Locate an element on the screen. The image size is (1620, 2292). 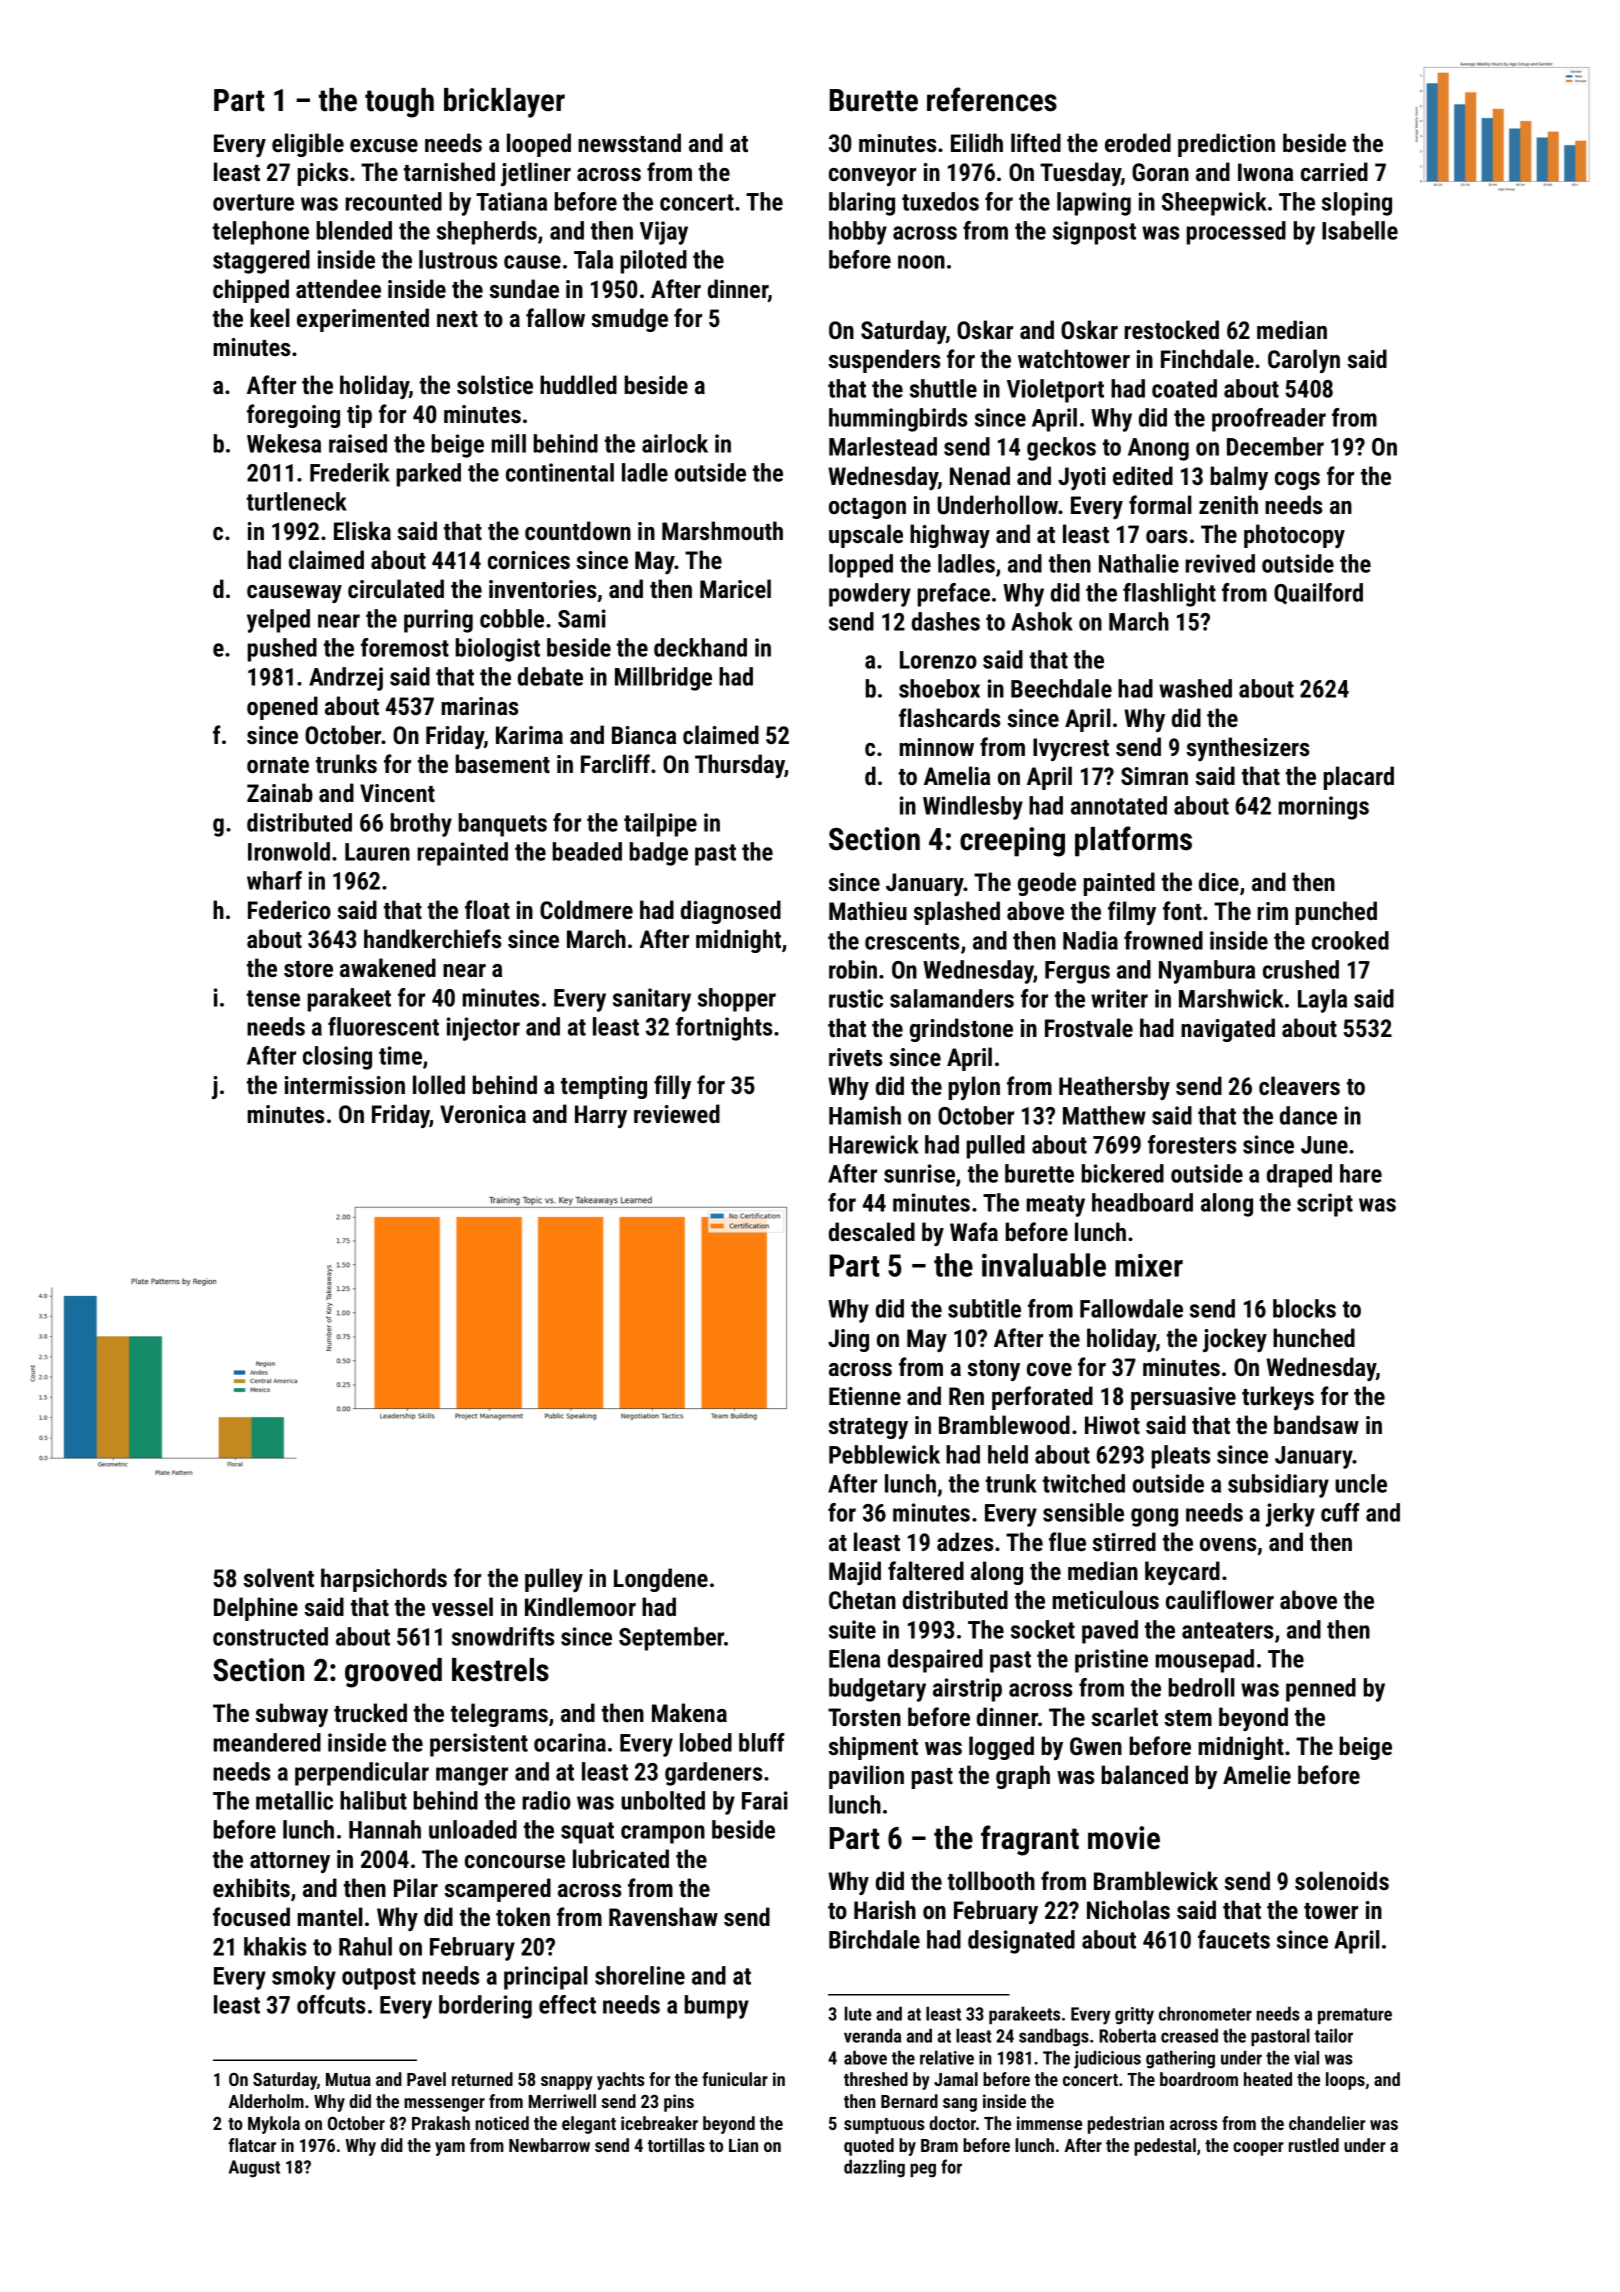
prediction is located at coordinates (1226, 145).
